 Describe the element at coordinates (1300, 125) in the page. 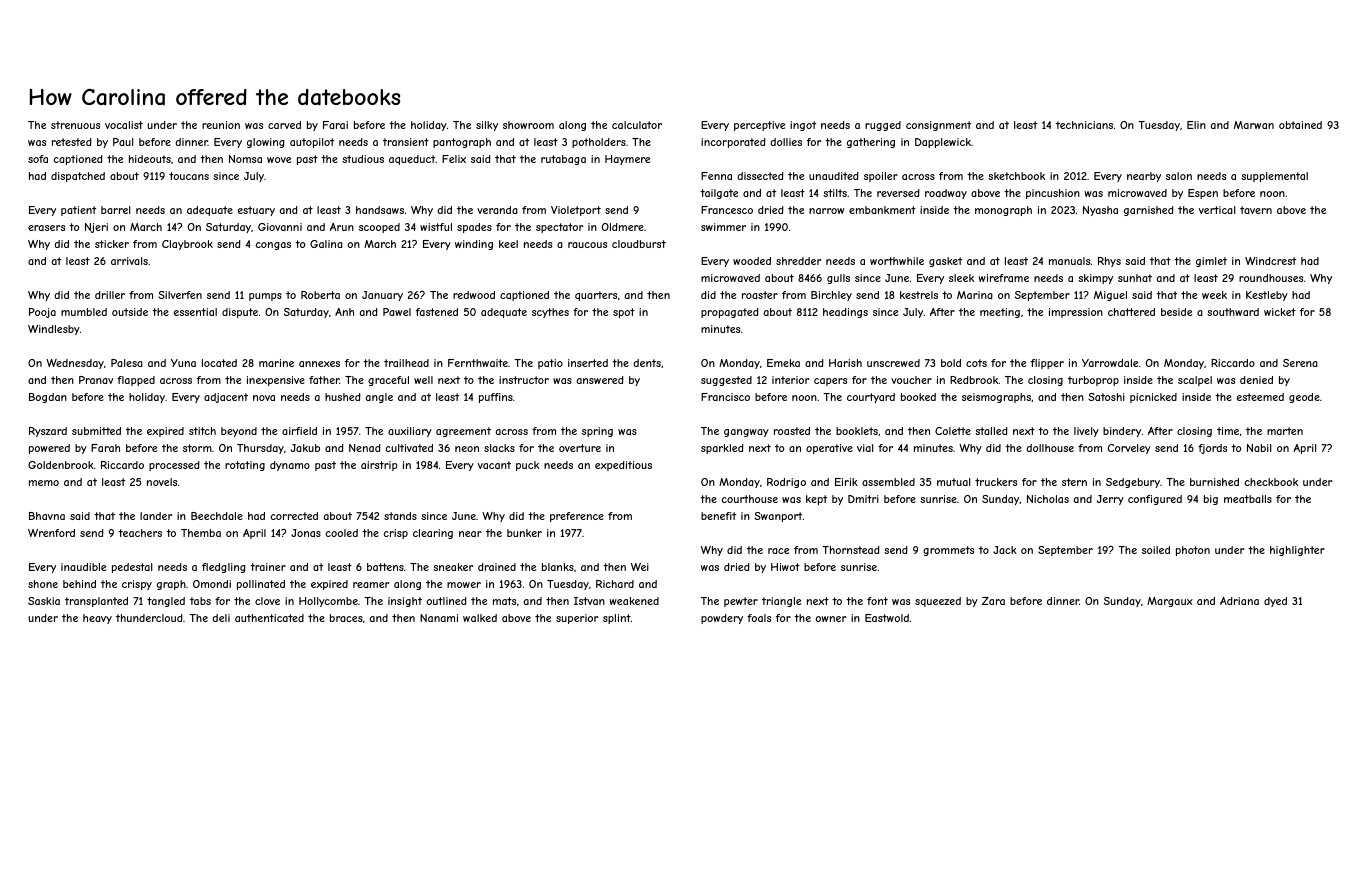

I see `obtained` at that location.
